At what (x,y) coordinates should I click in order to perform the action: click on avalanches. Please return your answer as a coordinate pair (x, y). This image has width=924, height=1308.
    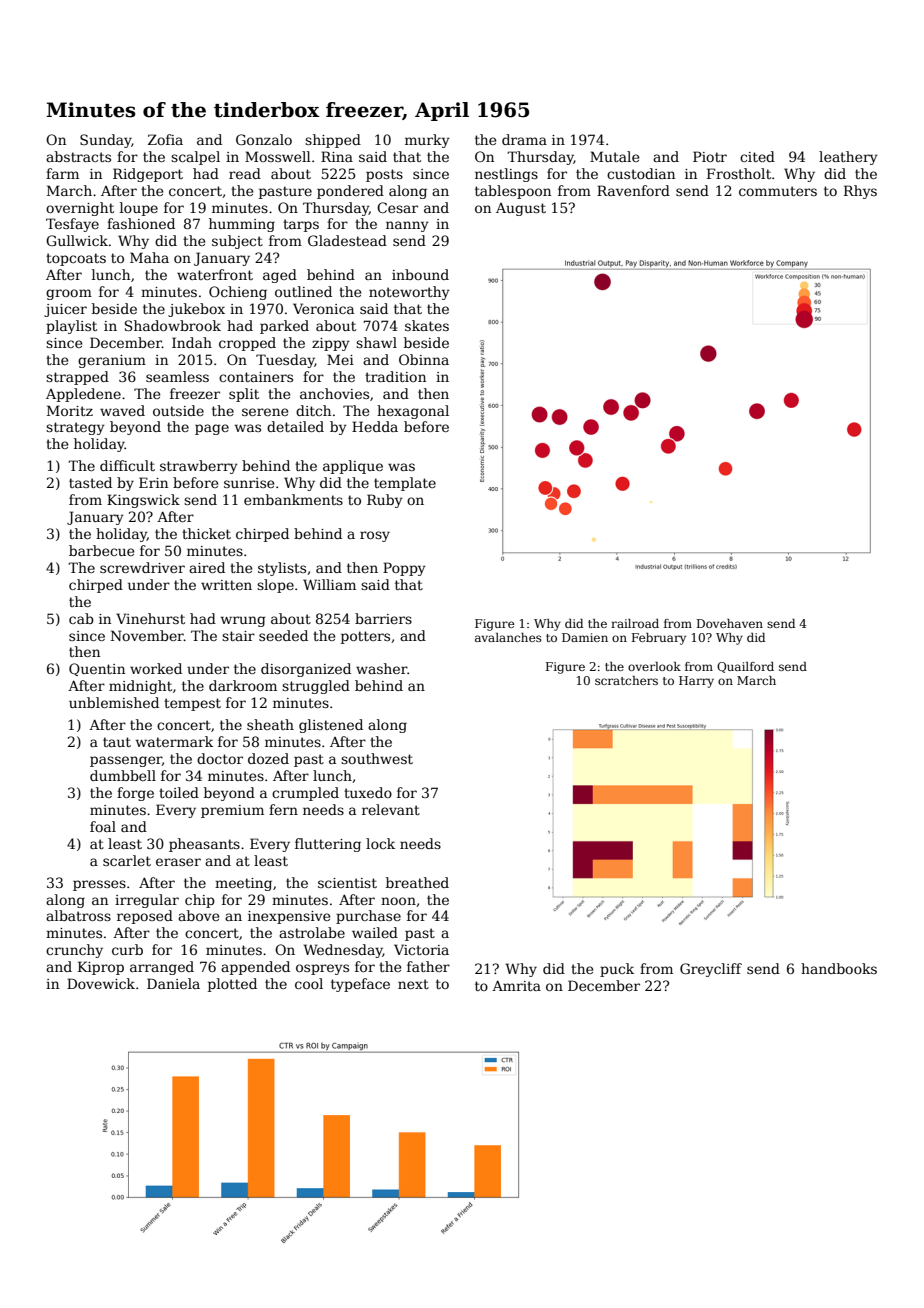
    Looking at the image, I should click on (508, 637).
